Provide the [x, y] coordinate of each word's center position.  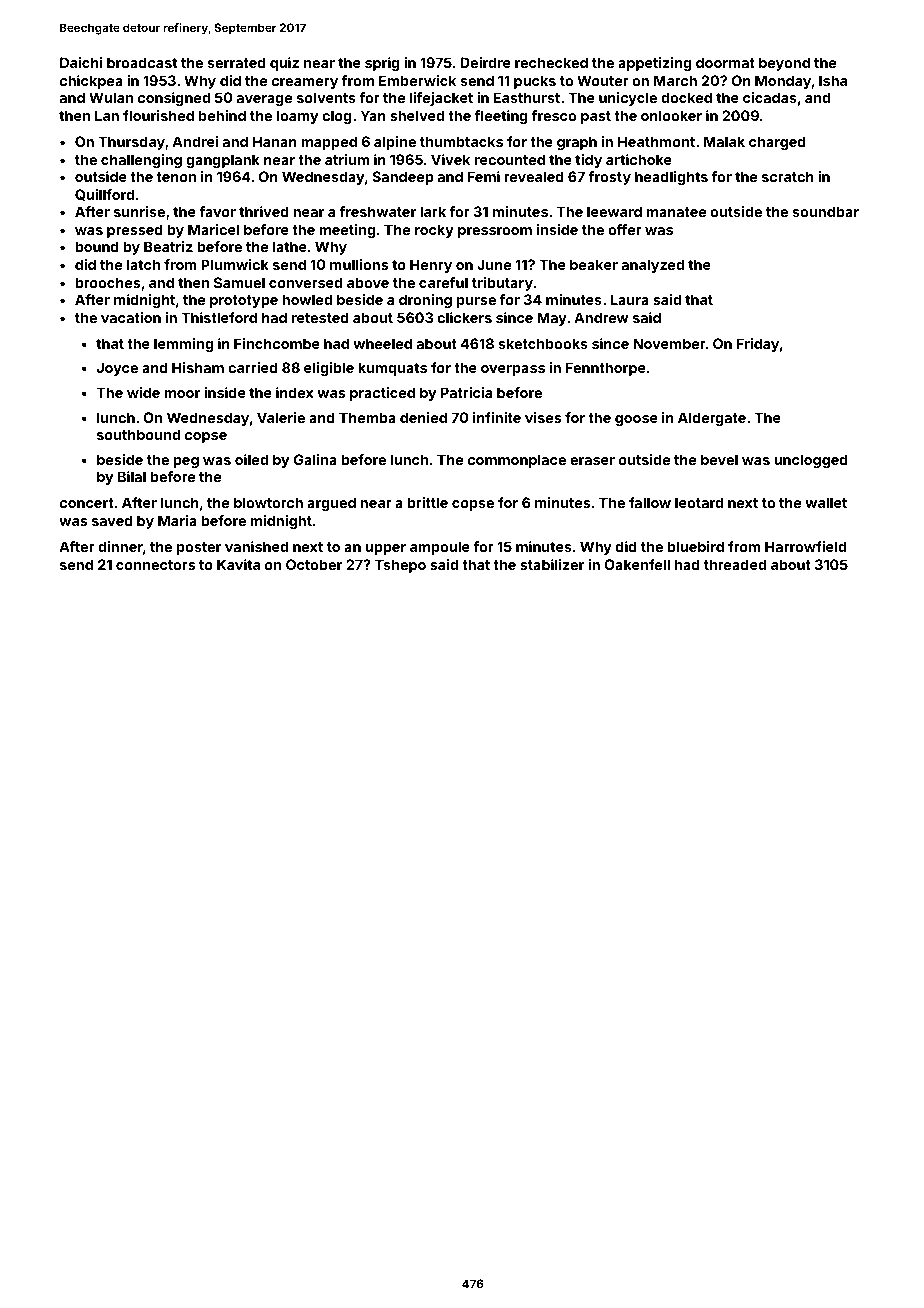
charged [777, 143]
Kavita [238, 564]
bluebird [695, 546]
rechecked [551, 62]
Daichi [81, 62]
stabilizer [552, 564]
